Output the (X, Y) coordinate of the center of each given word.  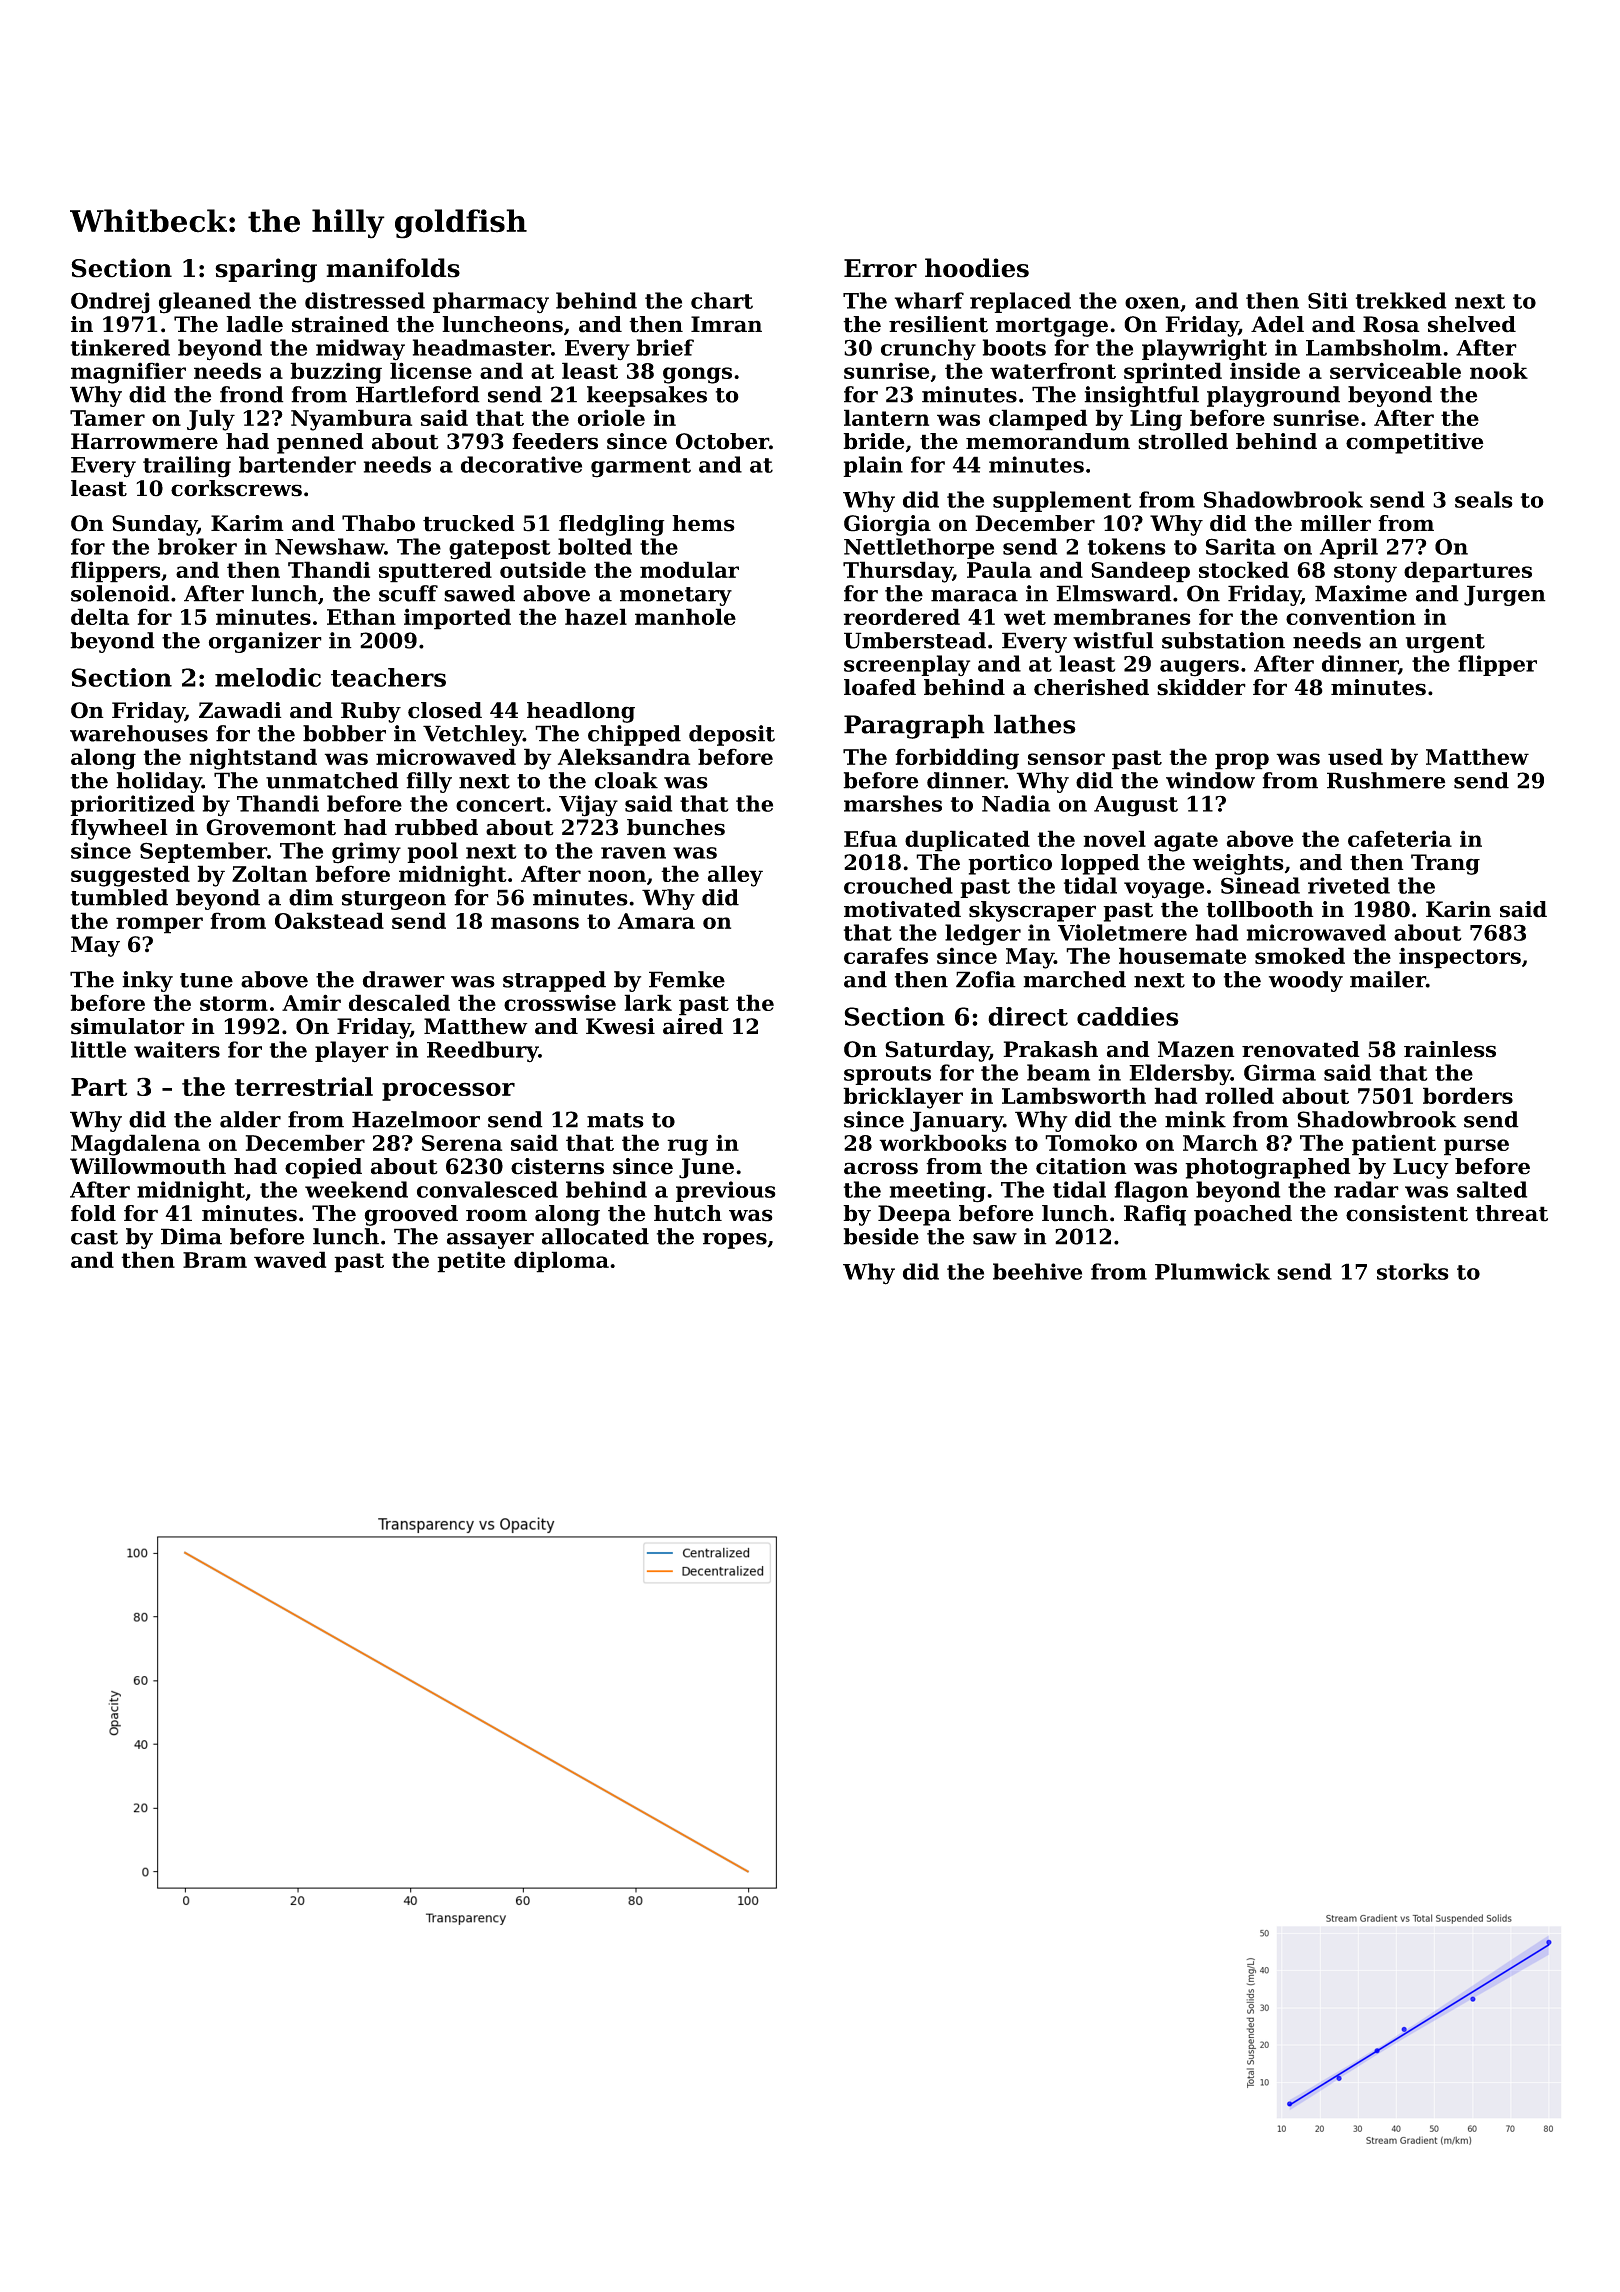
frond (252, 394)
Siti (1328, 300)
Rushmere (1386, 780)
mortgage (1052, 327)
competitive (1415, 443)
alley (735, 876)
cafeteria (1400, 838)
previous (726, 1191)
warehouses (139, 733)
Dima (191, 1236)
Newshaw (329, 546)
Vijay (588, 806)
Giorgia (887, 525)
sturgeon (394, 900)
